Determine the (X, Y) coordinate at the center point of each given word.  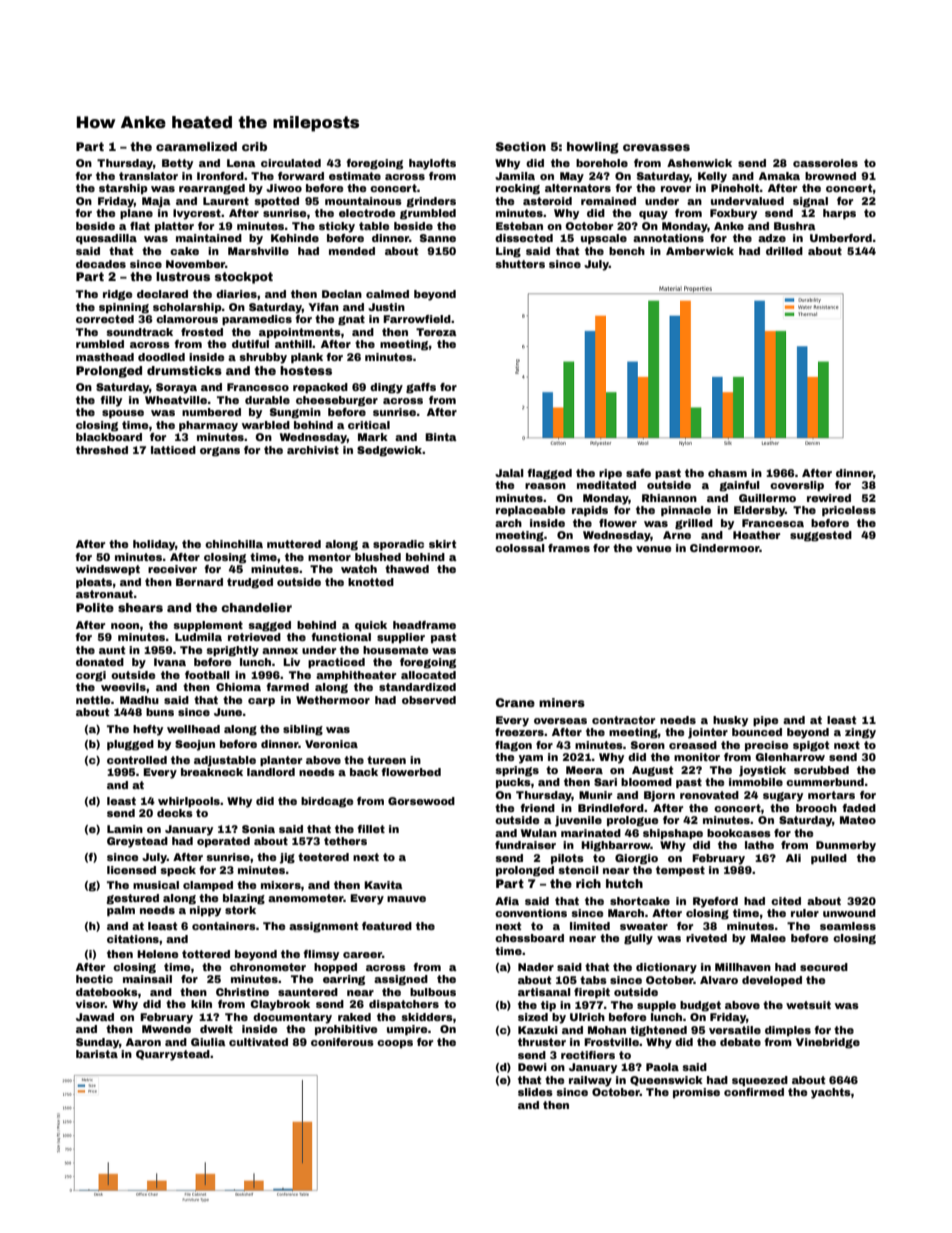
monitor (697, 757)
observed (429, 700)
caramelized (196, 146)
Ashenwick (699, 163)
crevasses (656, 147)
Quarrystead (173, 1055)
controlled (137, 760)
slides (535, 1092)
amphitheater (356, 676)
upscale (604, 239)
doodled (161, 357)
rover (676, 189)
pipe (766, 721)
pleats (94, 583)
